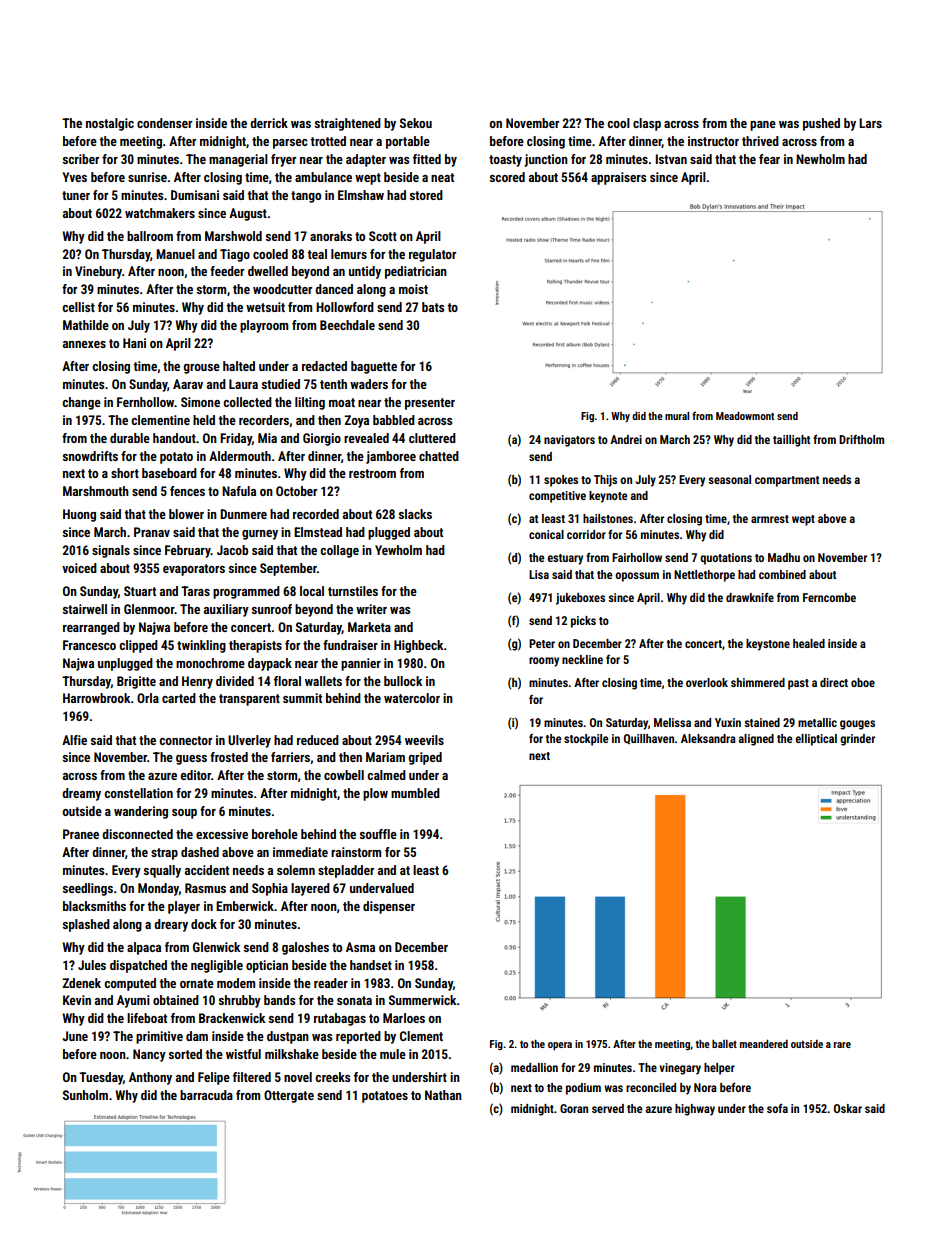 This screenshot has height=1233, width=952. What do you see at coordinates (787, 481) in the screenshot?
I see `compartment` at bounding box center [787, 481].
